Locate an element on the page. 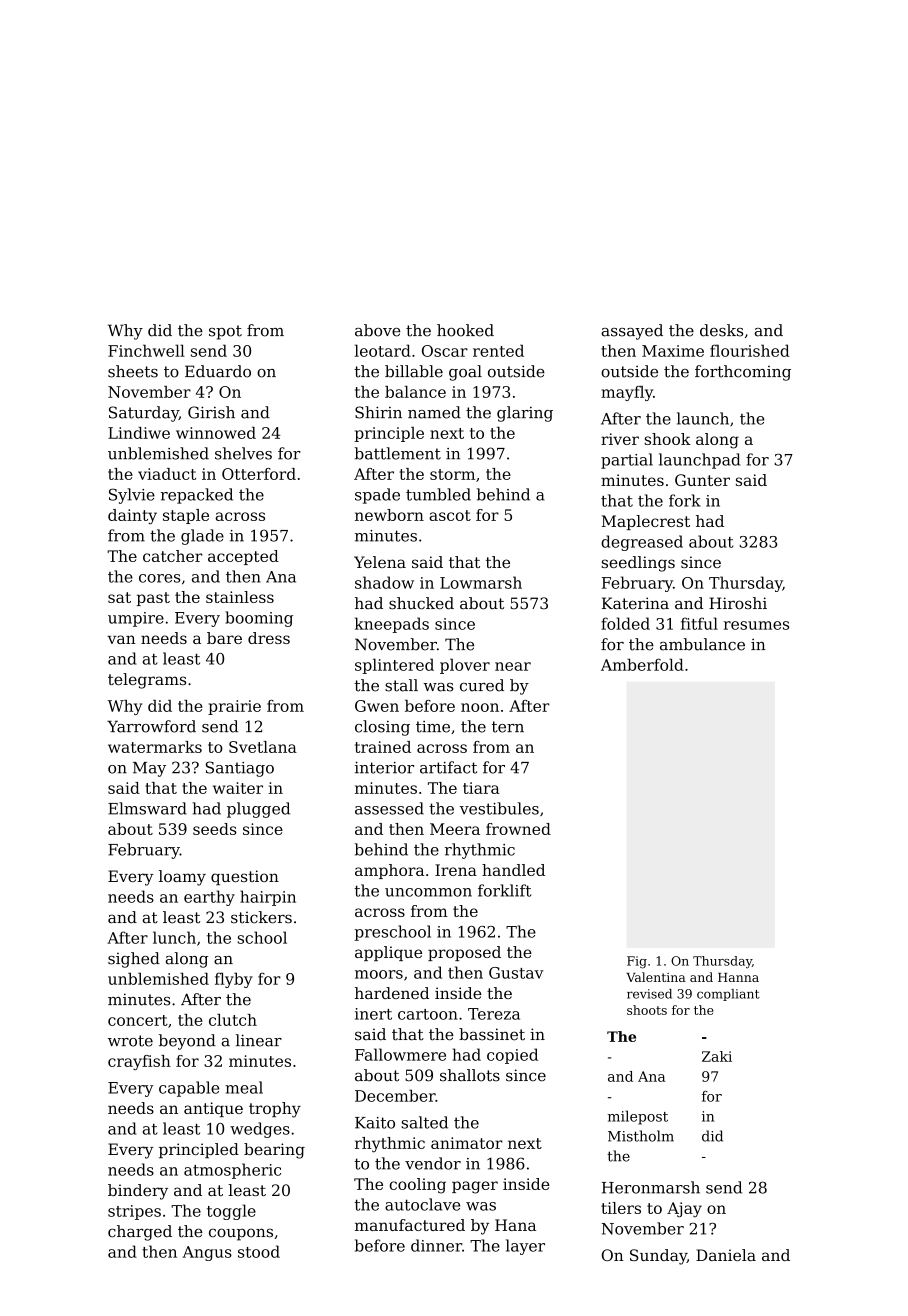 Image resolution: width=908 pixels, height=1316 pixels. charged is located at coordinates (140, 1233).
